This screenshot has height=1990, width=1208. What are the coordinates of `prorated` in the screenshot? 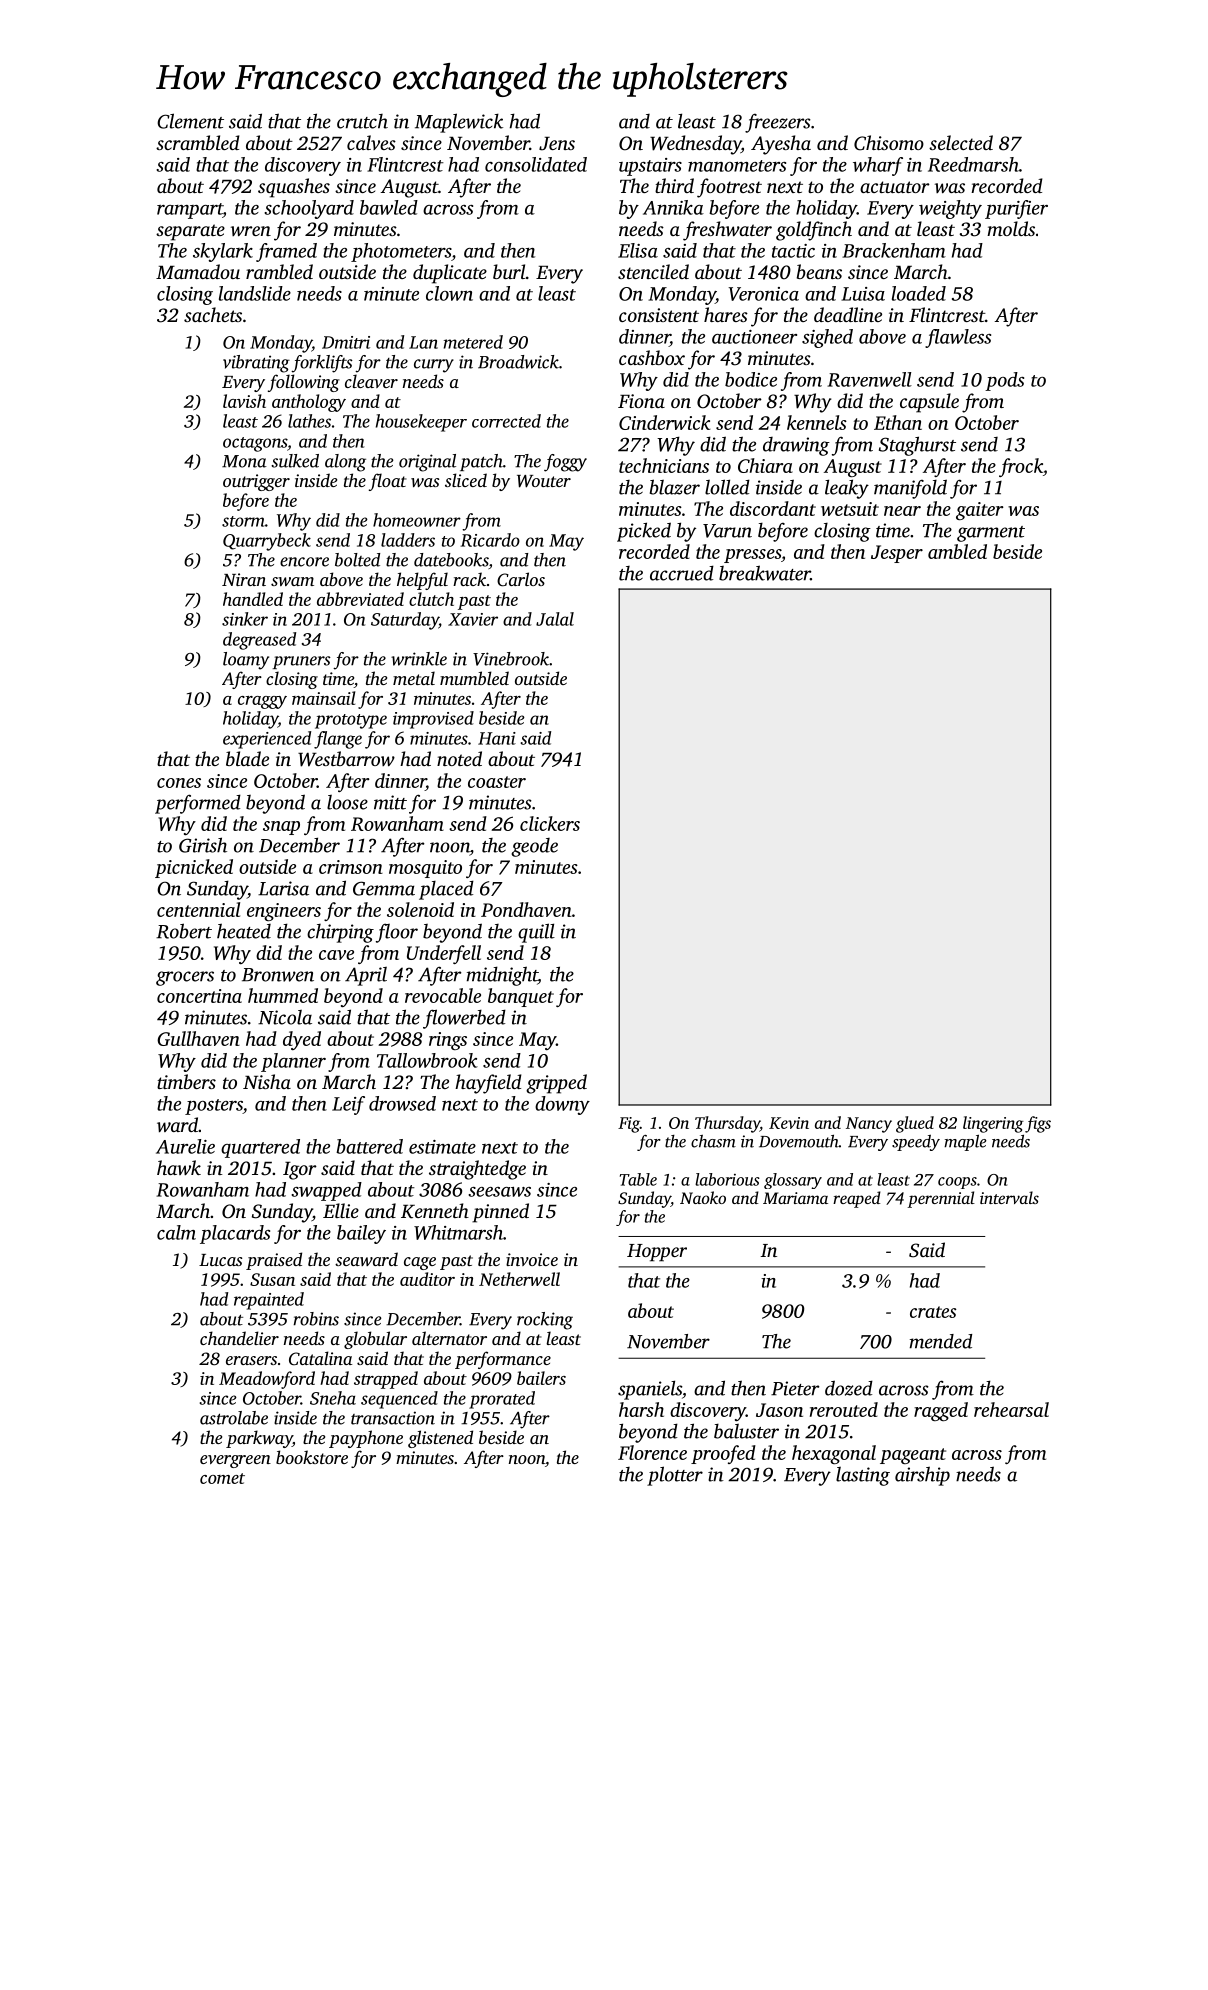 It's located at (502, 1400).
